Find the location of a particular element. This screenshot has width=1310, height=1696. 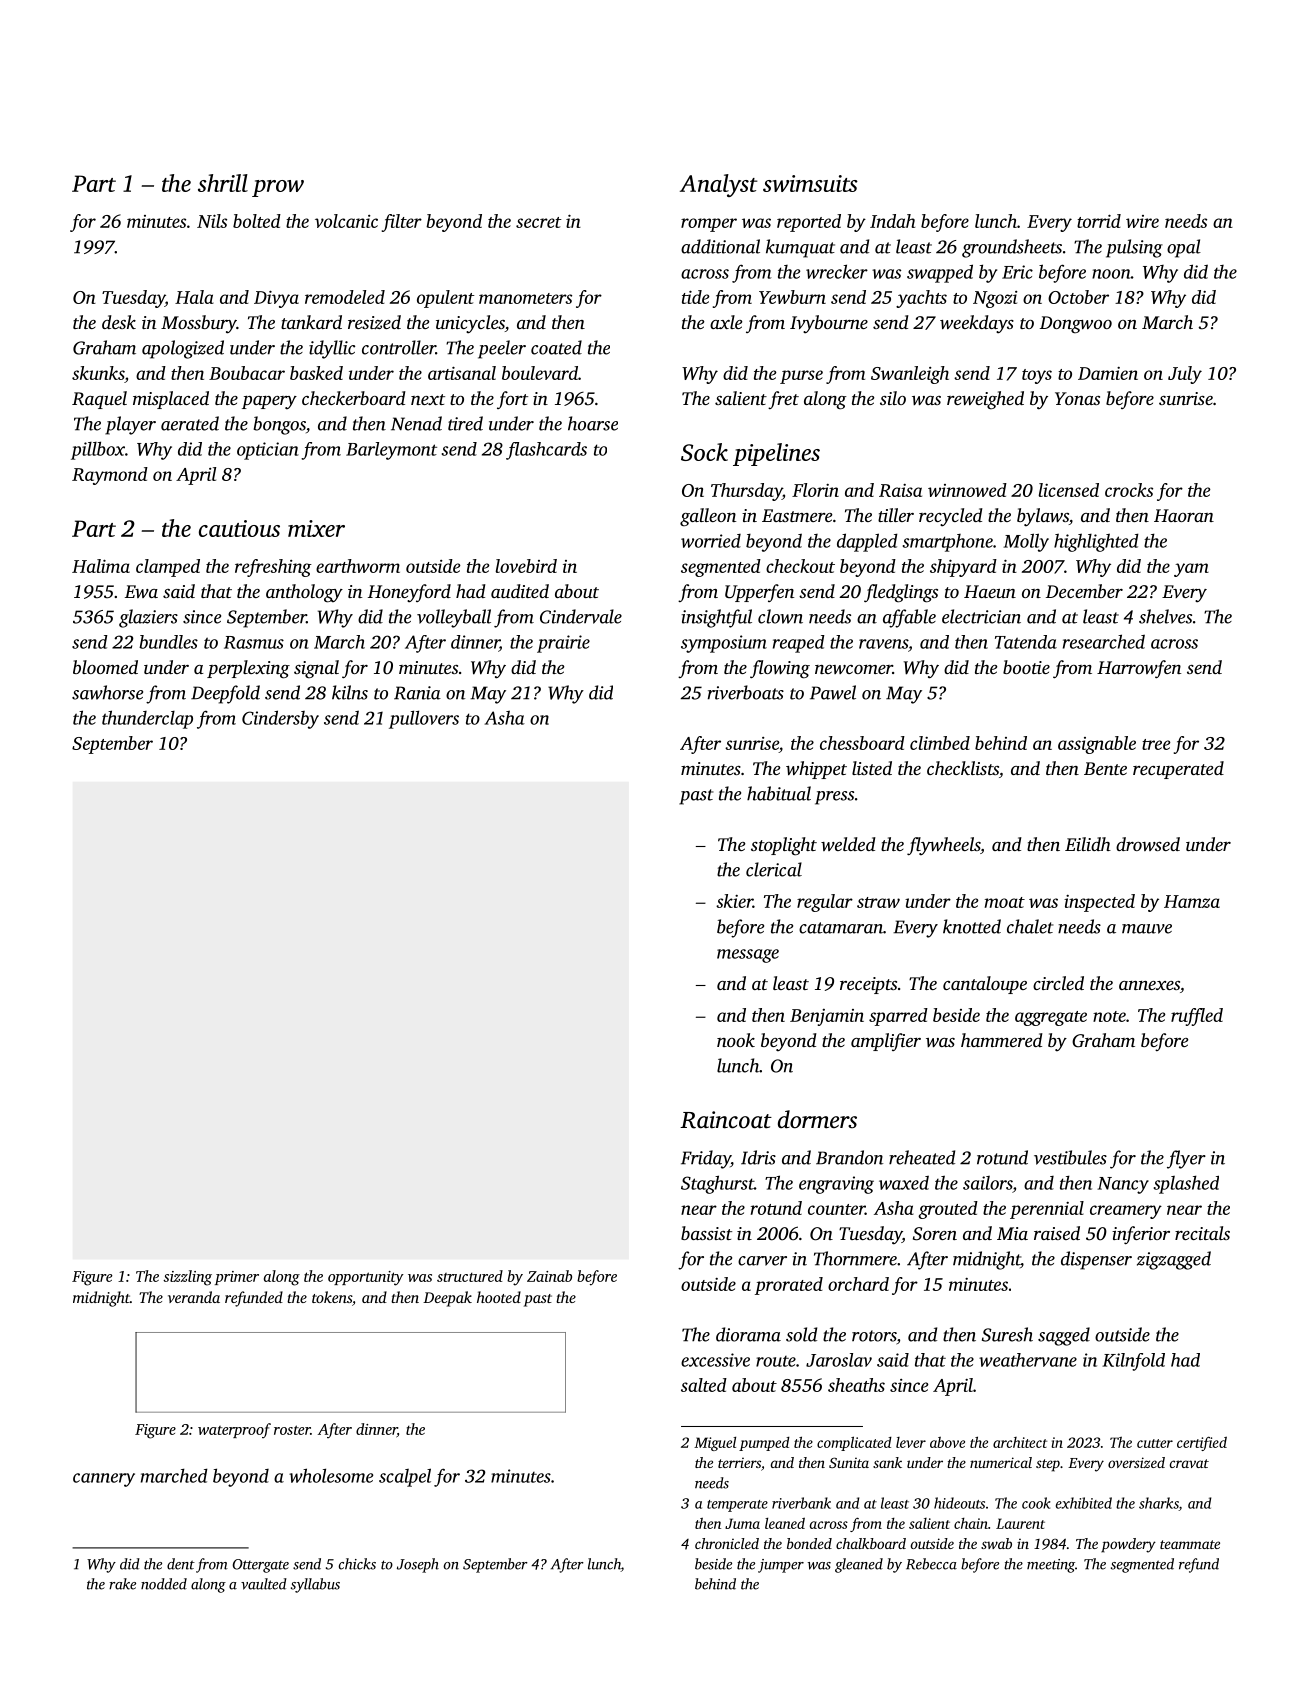

roster is located at coordinates (292, 1430).
